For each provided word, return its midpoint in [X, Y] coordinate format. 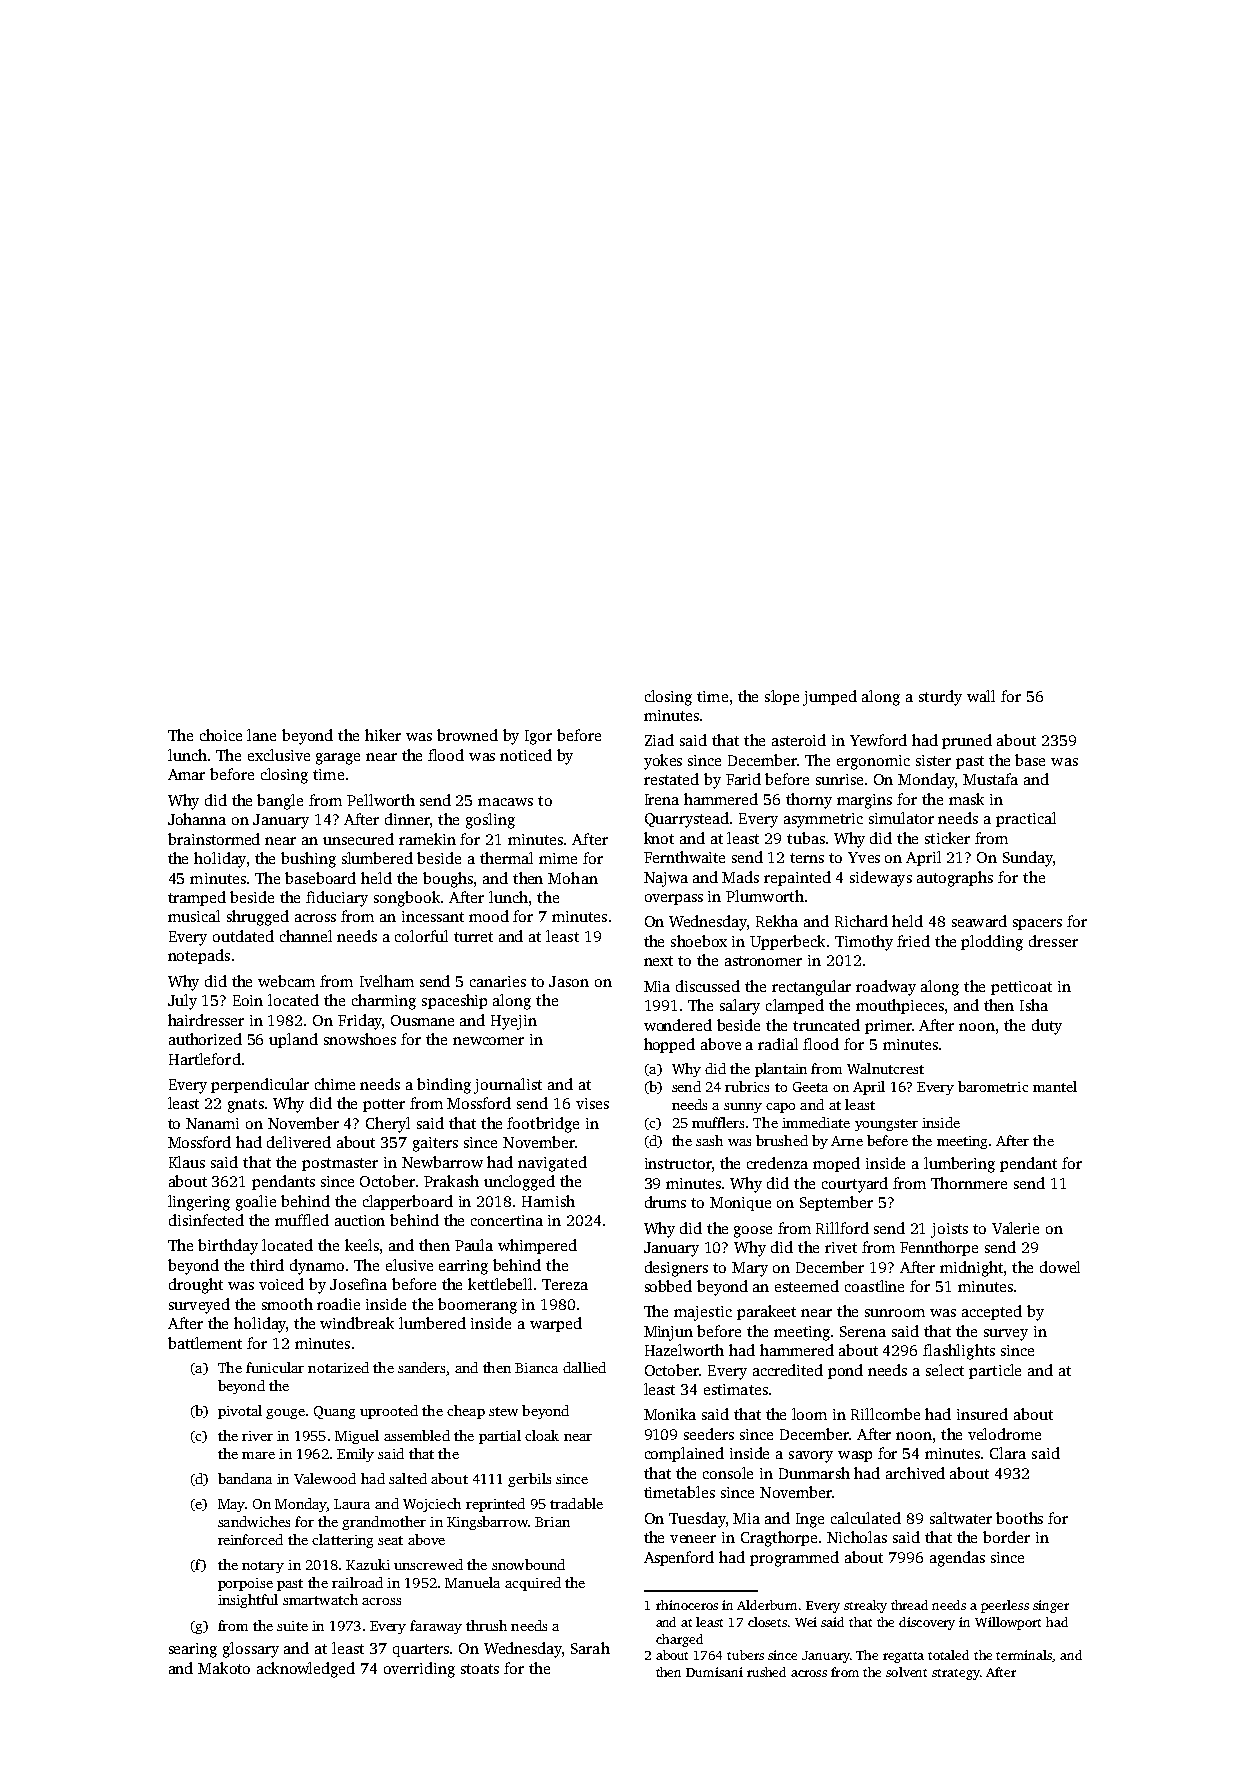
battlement [205, 1343]
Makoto [224, 1668]
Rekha [777, 921]
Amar [186, 774]
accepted [992, 1312]
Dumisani [714, 1672]
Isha [1034, 1005]
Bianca [536, 1368]
